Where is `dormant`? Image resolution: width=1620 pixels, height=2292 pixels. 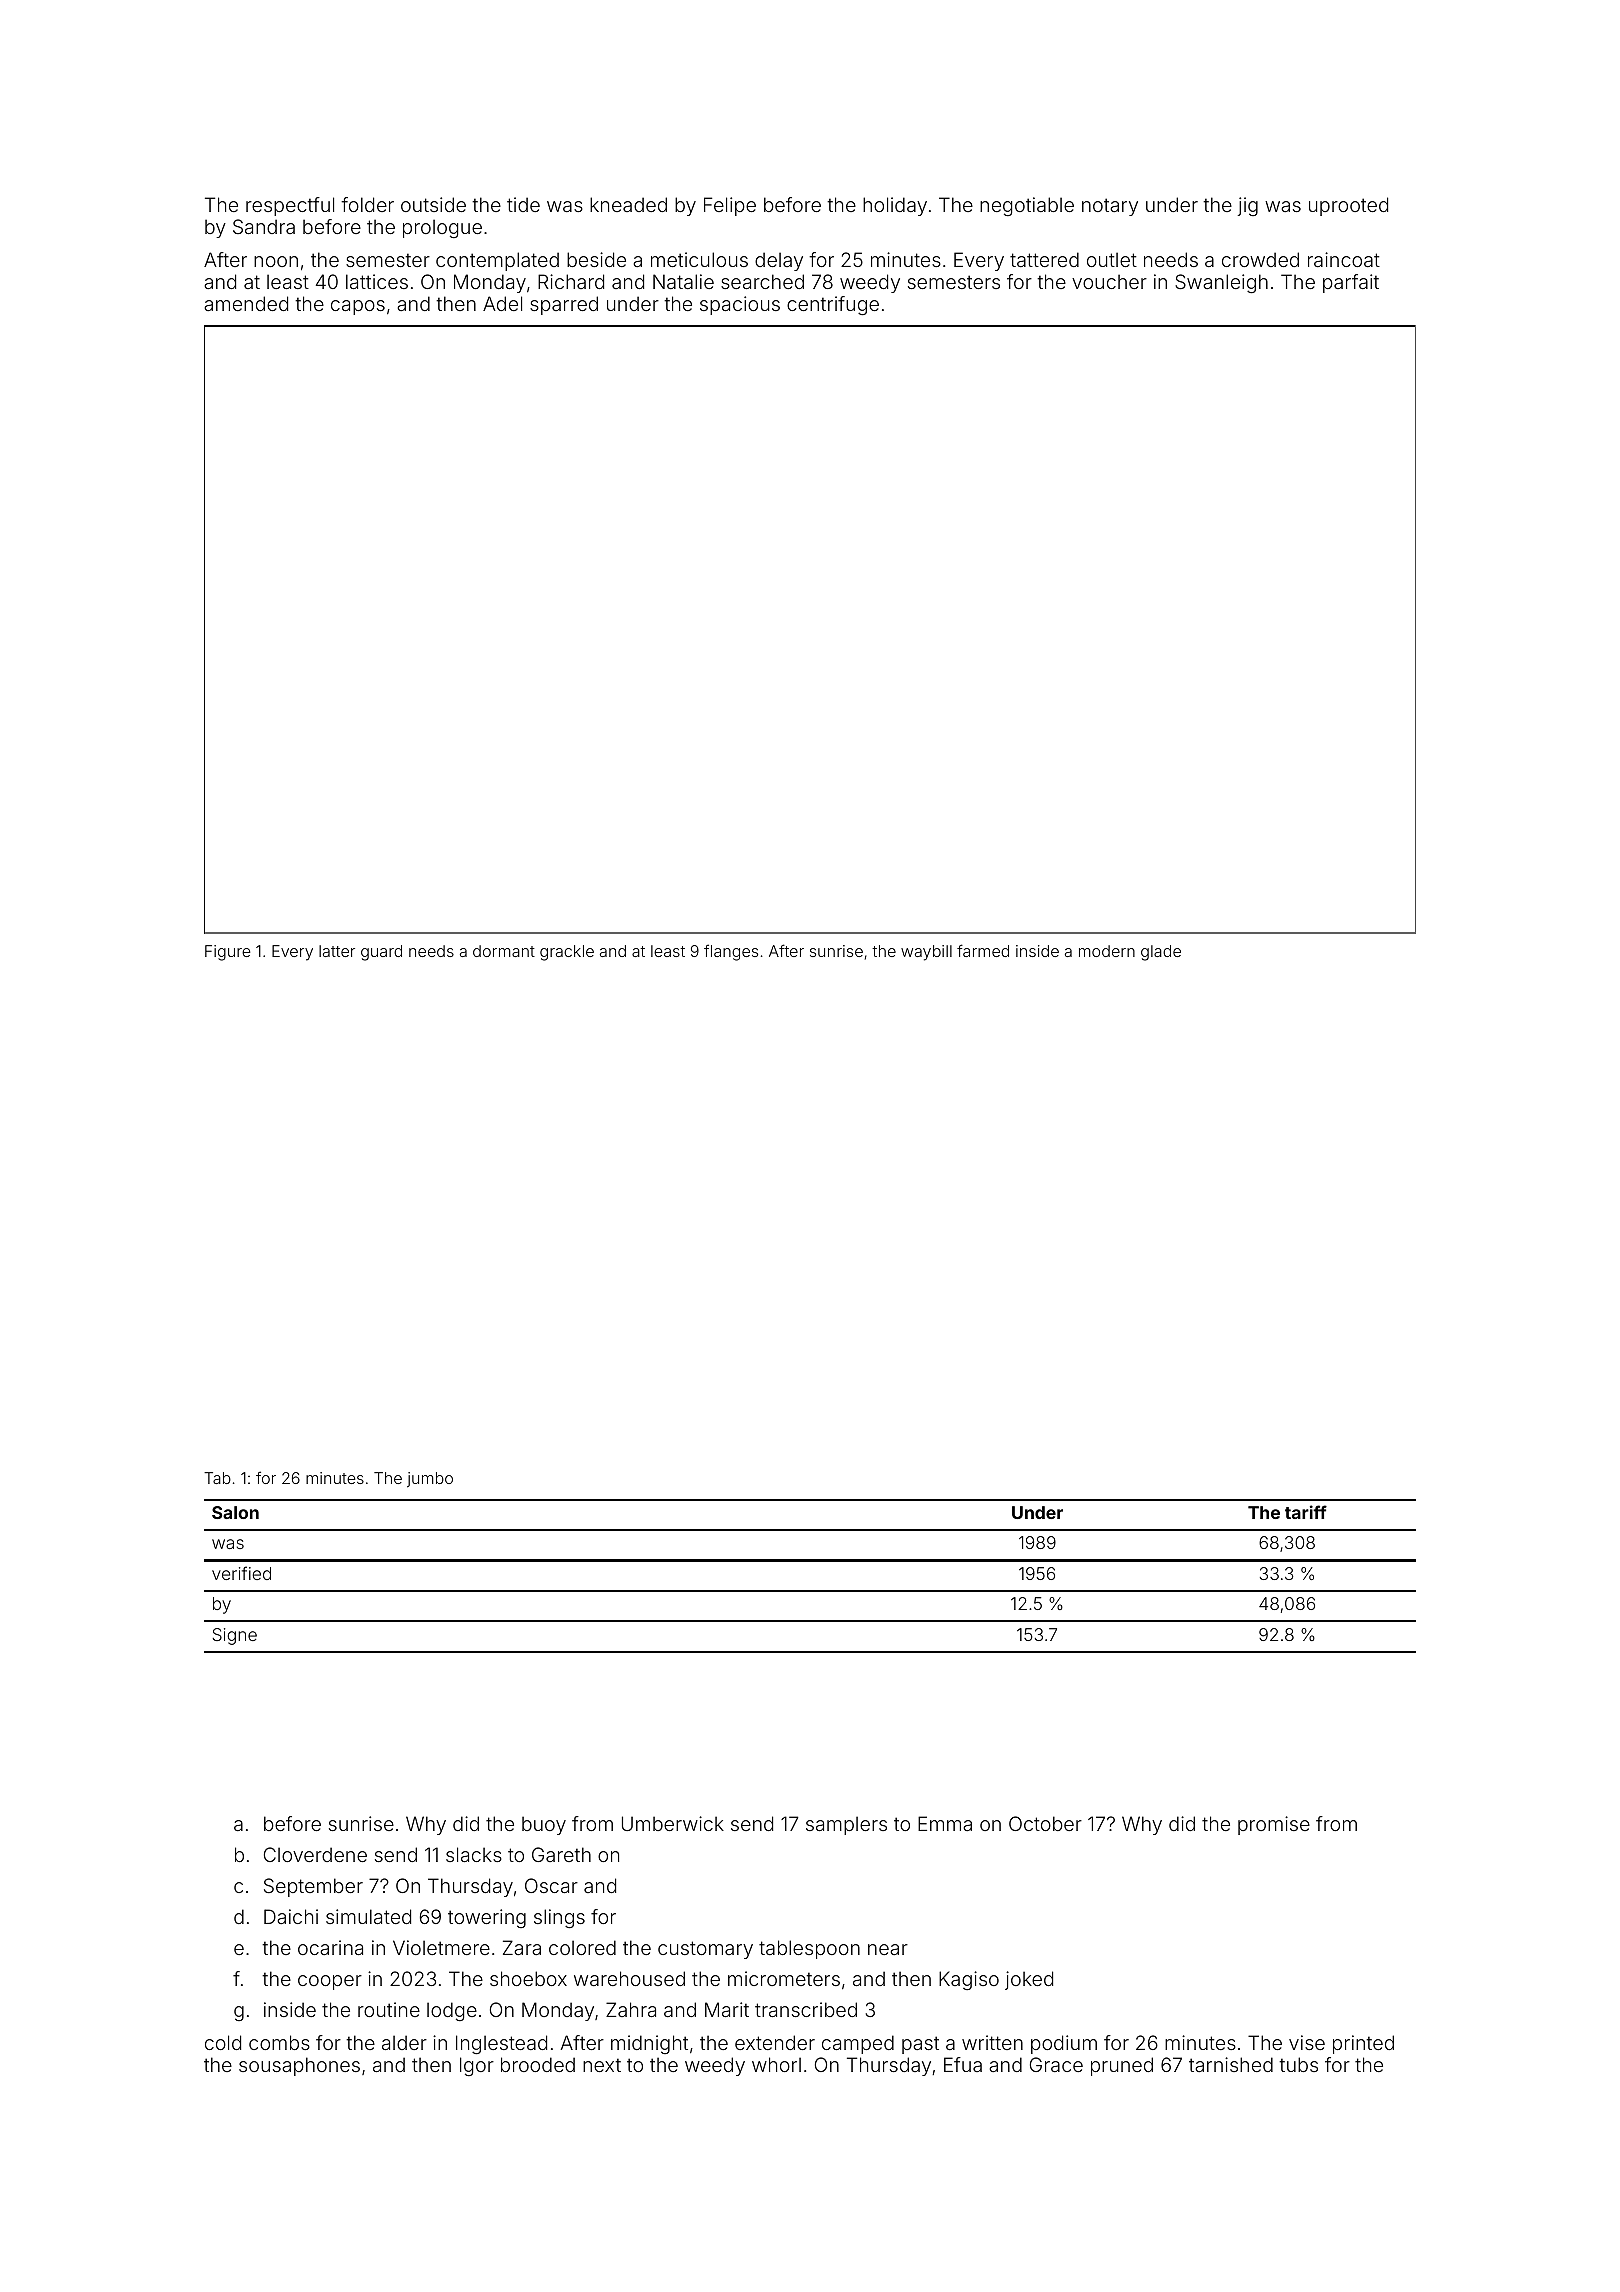
dormant is located at coordinates (504, 951).
